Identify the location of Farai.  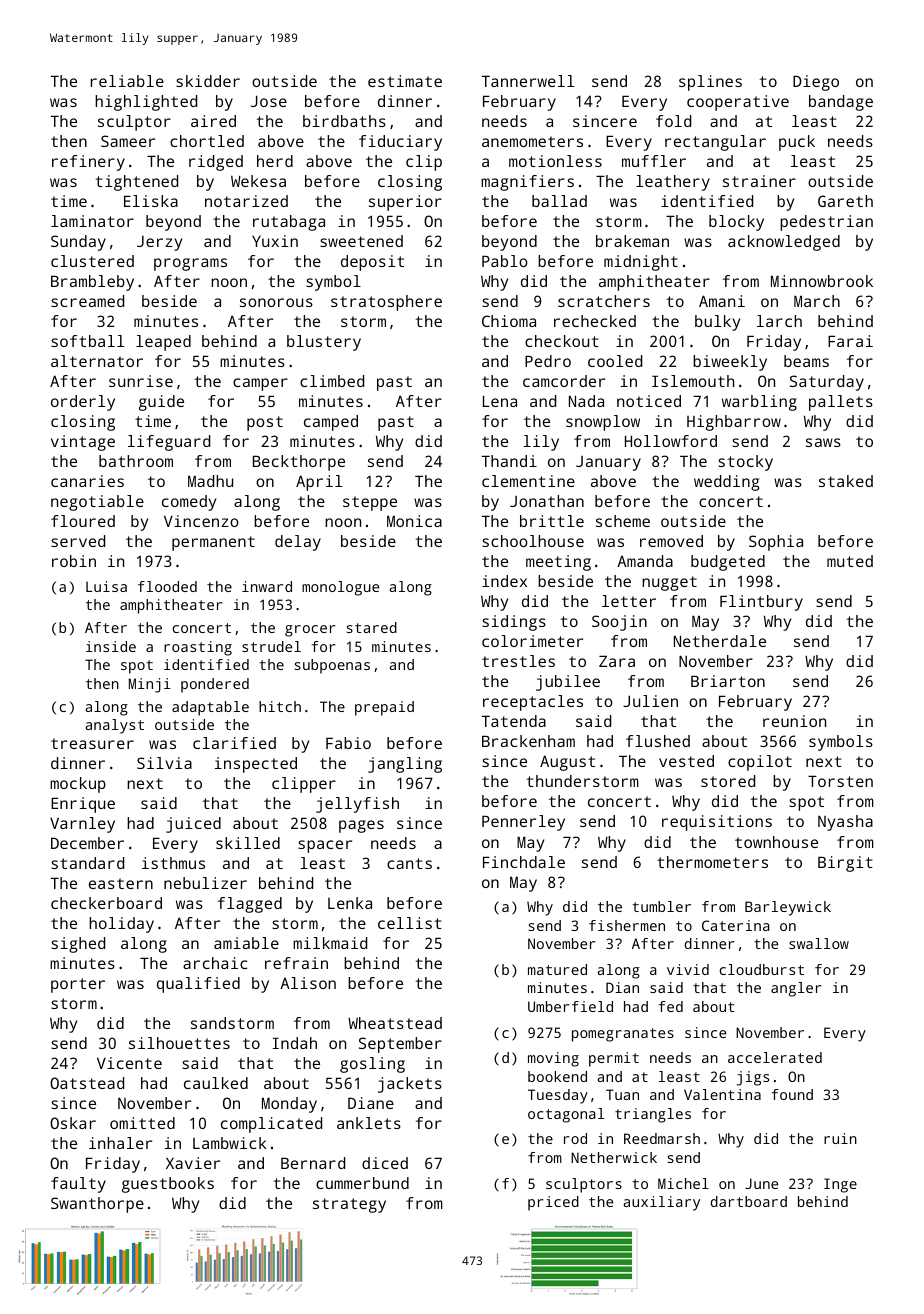
(850, 341).
